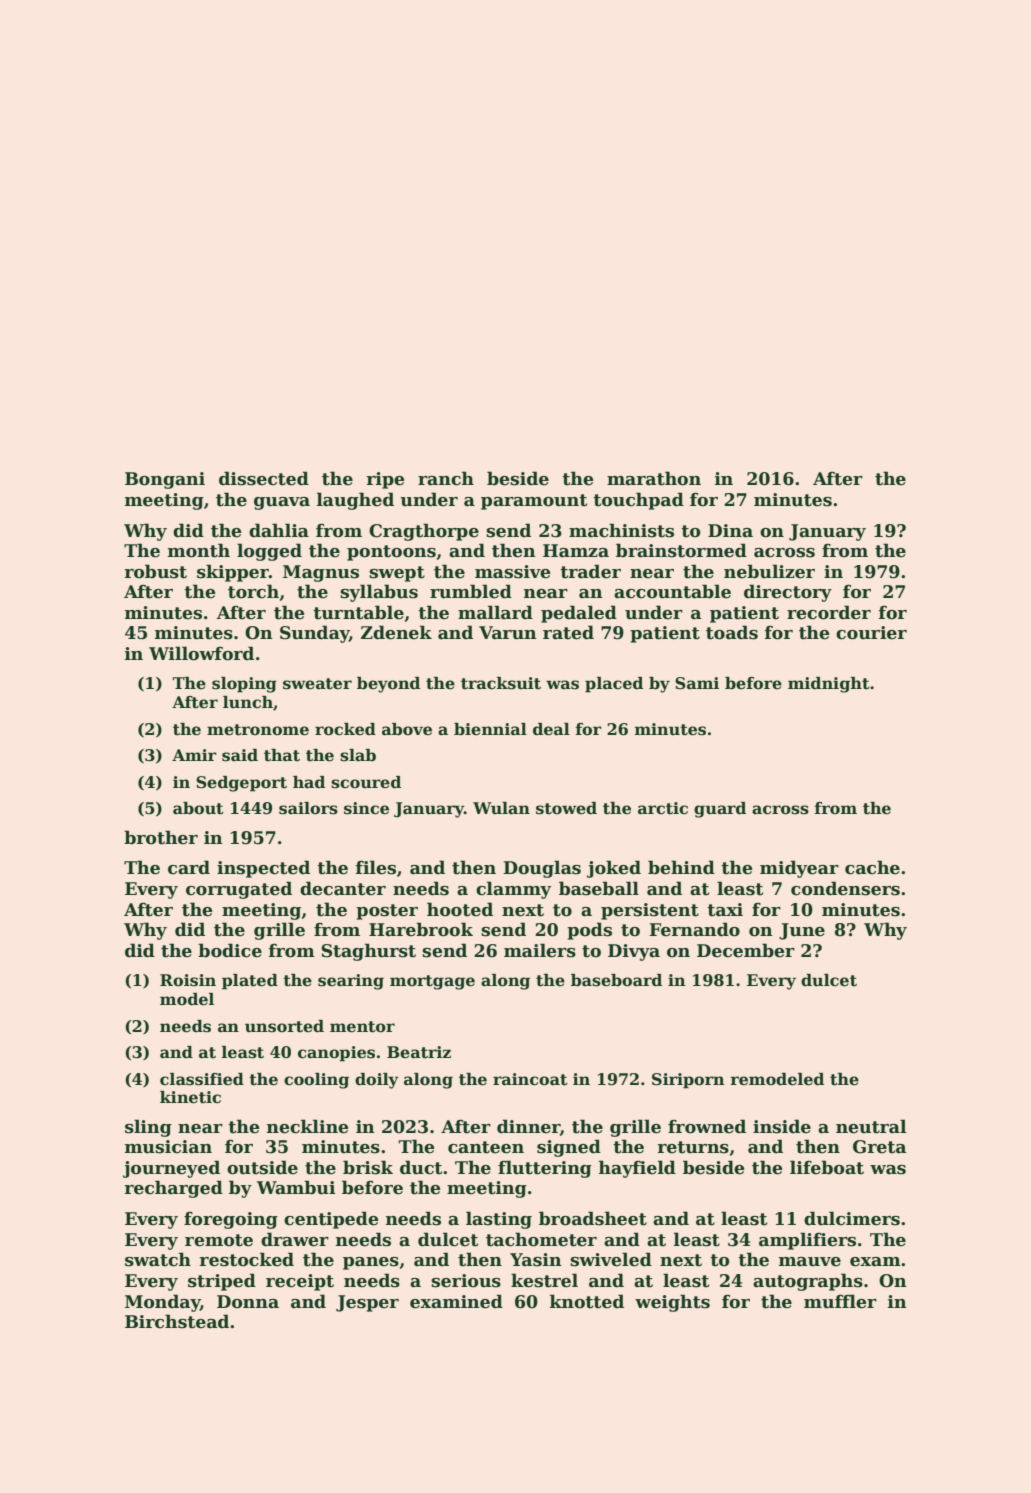 The image size is (1031, 1493). Describe the element at coordinates (730, 531) in the page. I see `Dina` at that location.
